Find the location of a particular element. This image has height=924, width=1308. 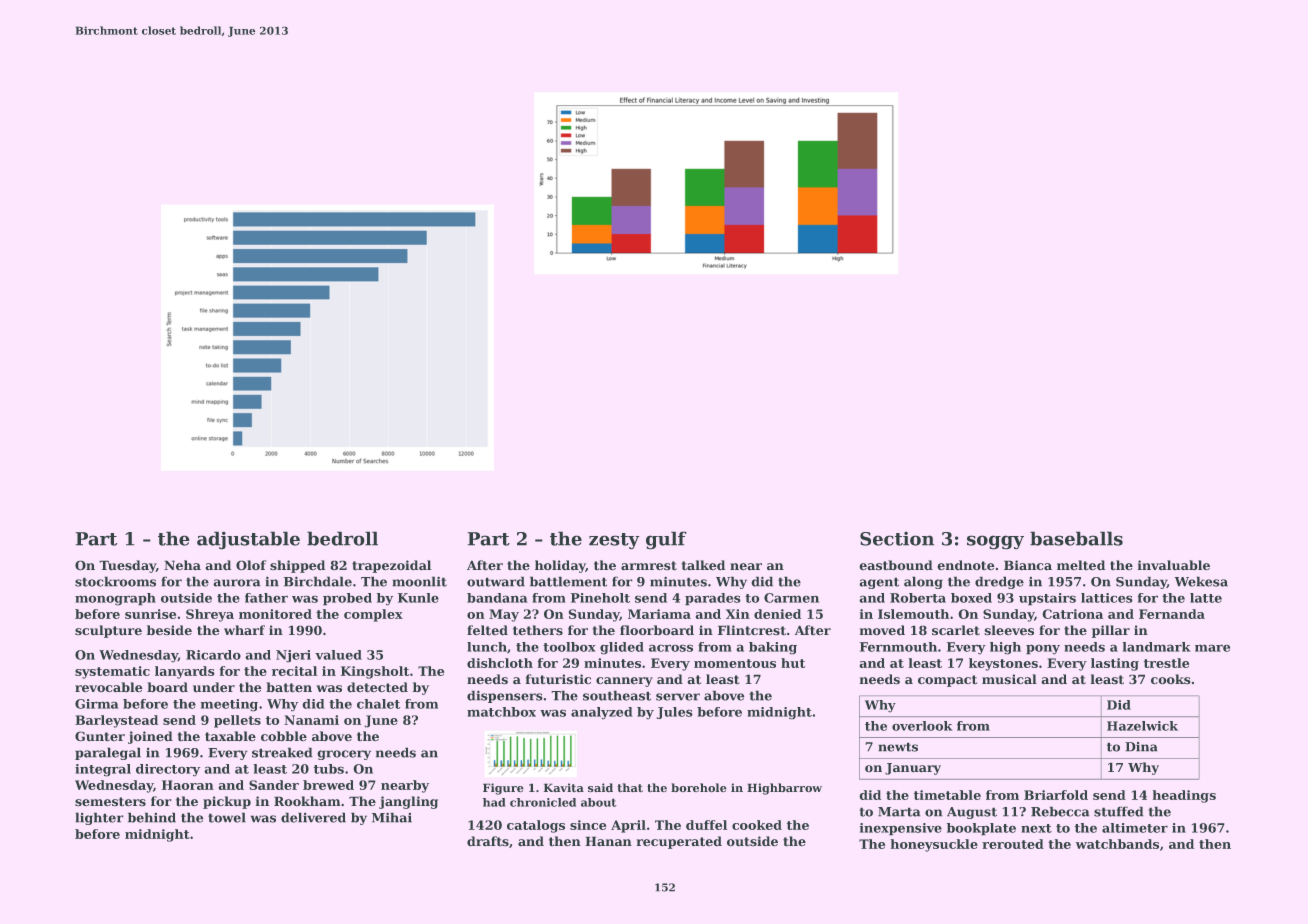

Gunter is located at coordinates (100, 736).
